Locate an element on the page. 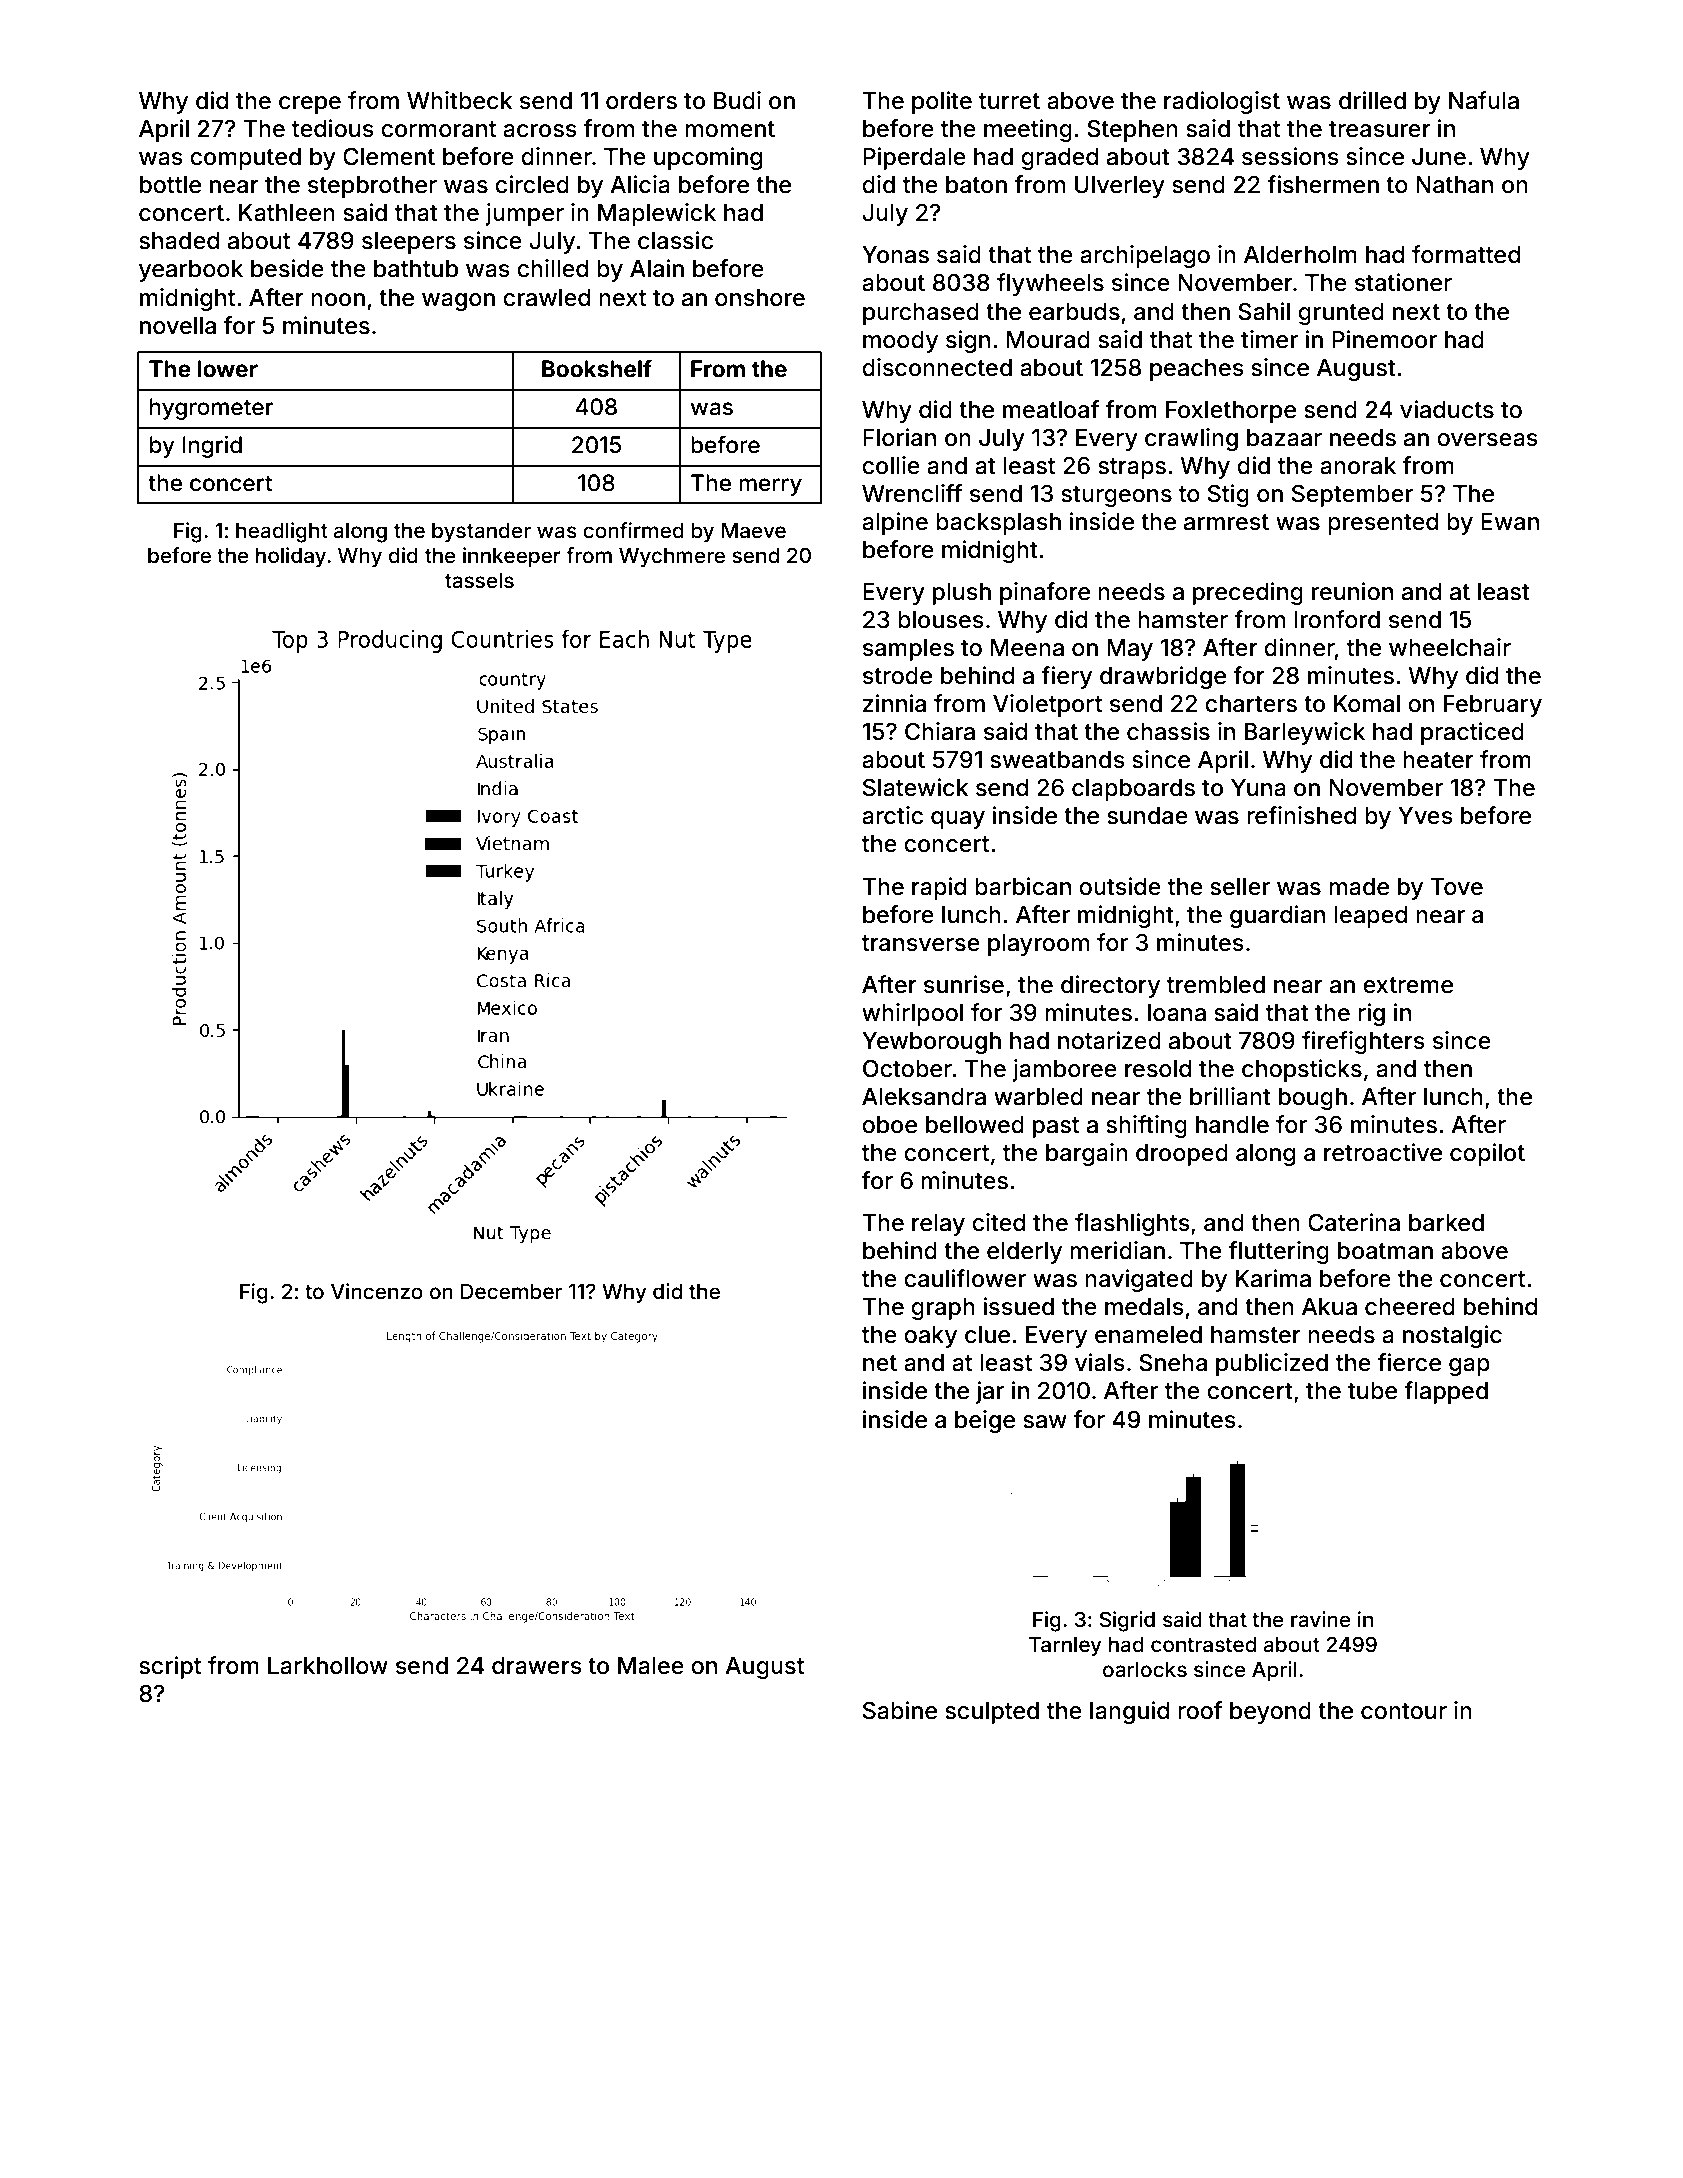  gap is located at coordinates (1469, 1367).
